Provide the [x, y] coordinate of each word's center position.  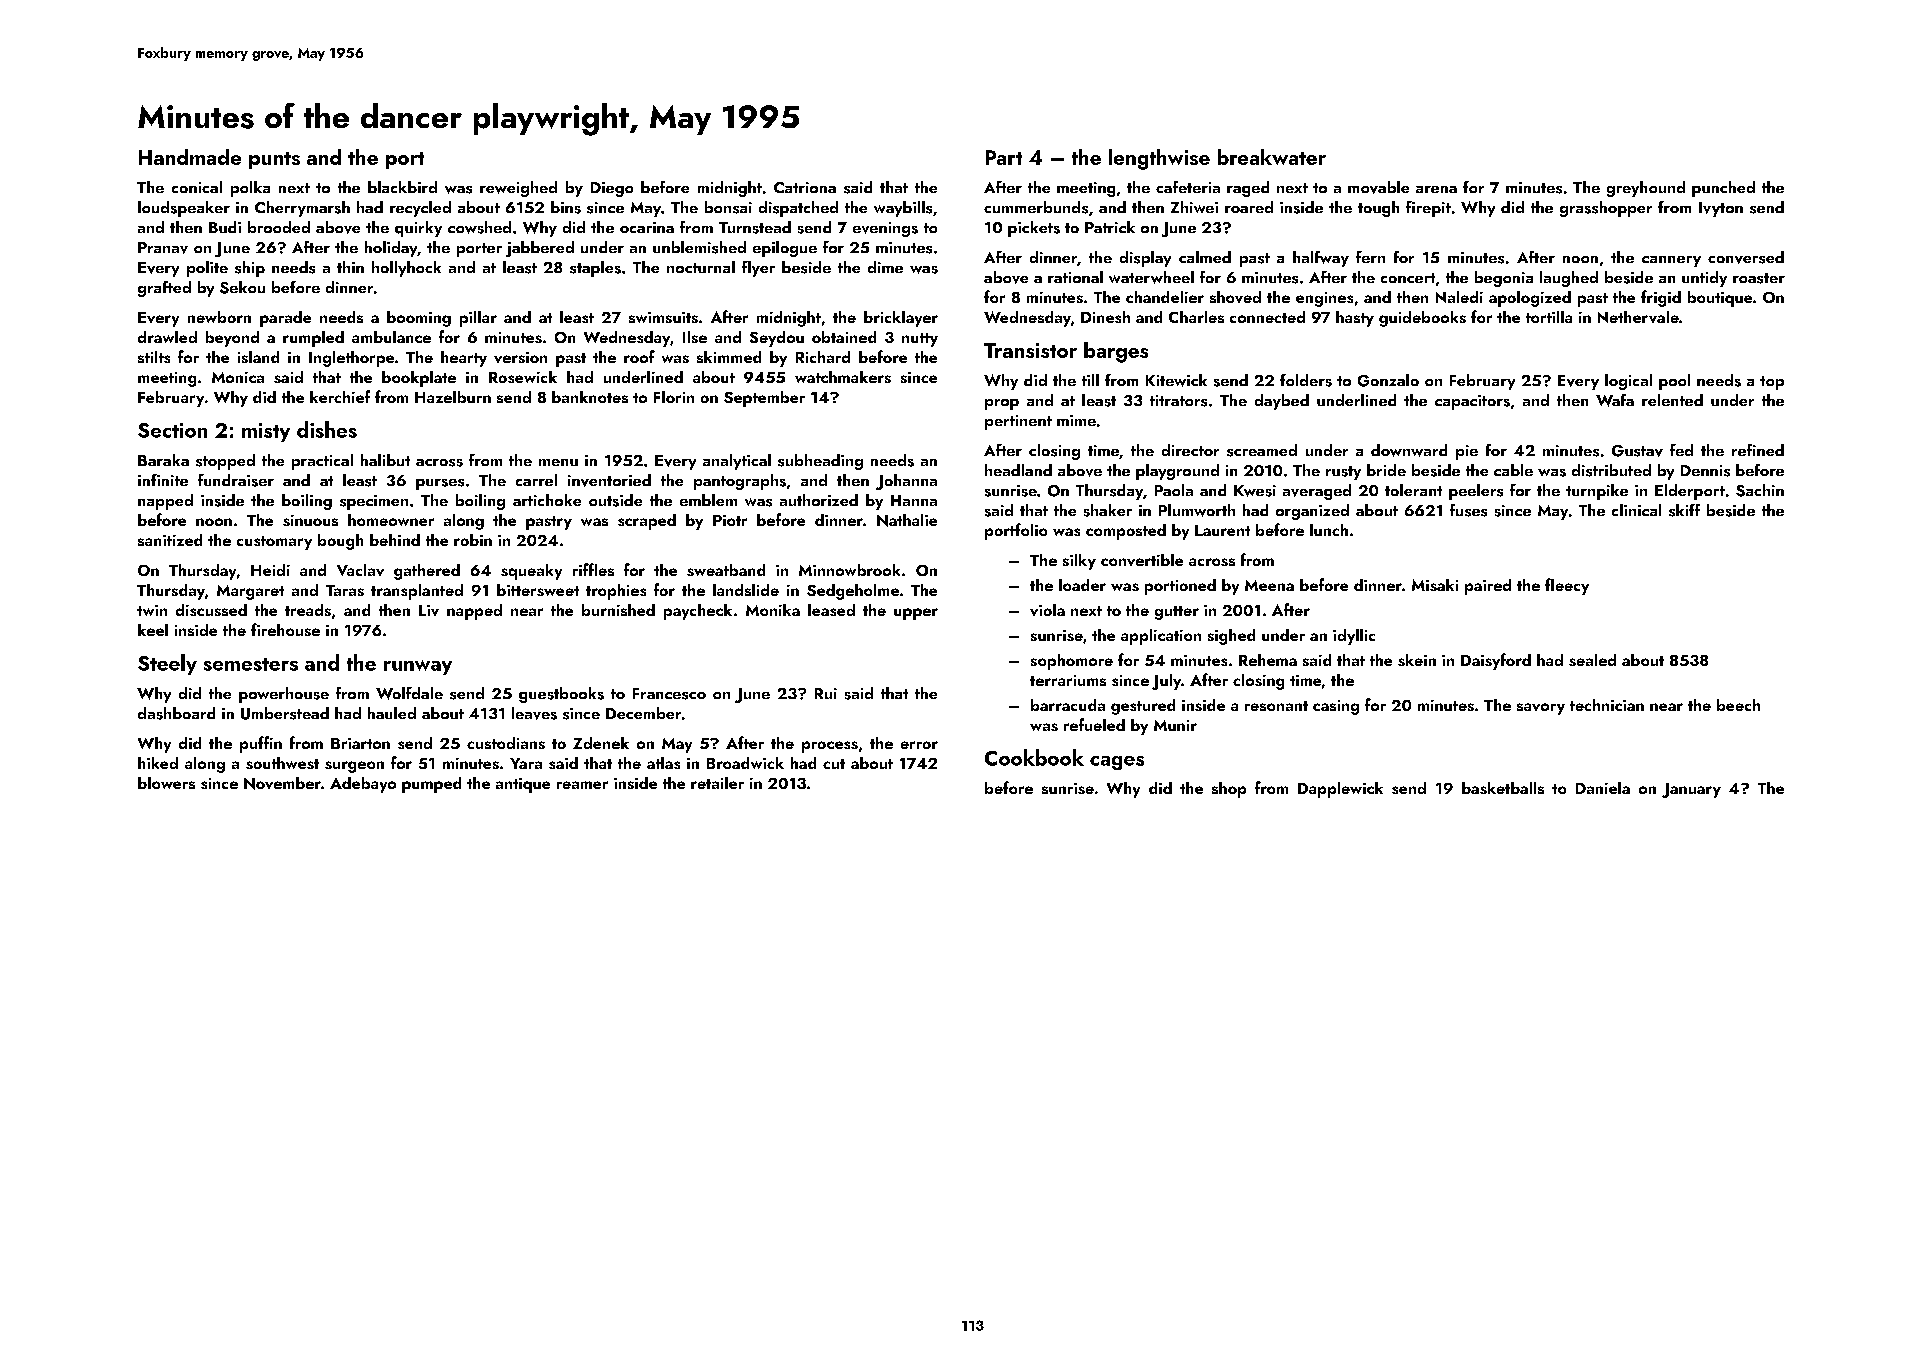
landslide [746, 590]
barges [1116, 352]
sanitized [170, 540]
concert [1408, 278]
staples [595, 269]
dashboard [176, 713]
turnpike [1597, 492]
